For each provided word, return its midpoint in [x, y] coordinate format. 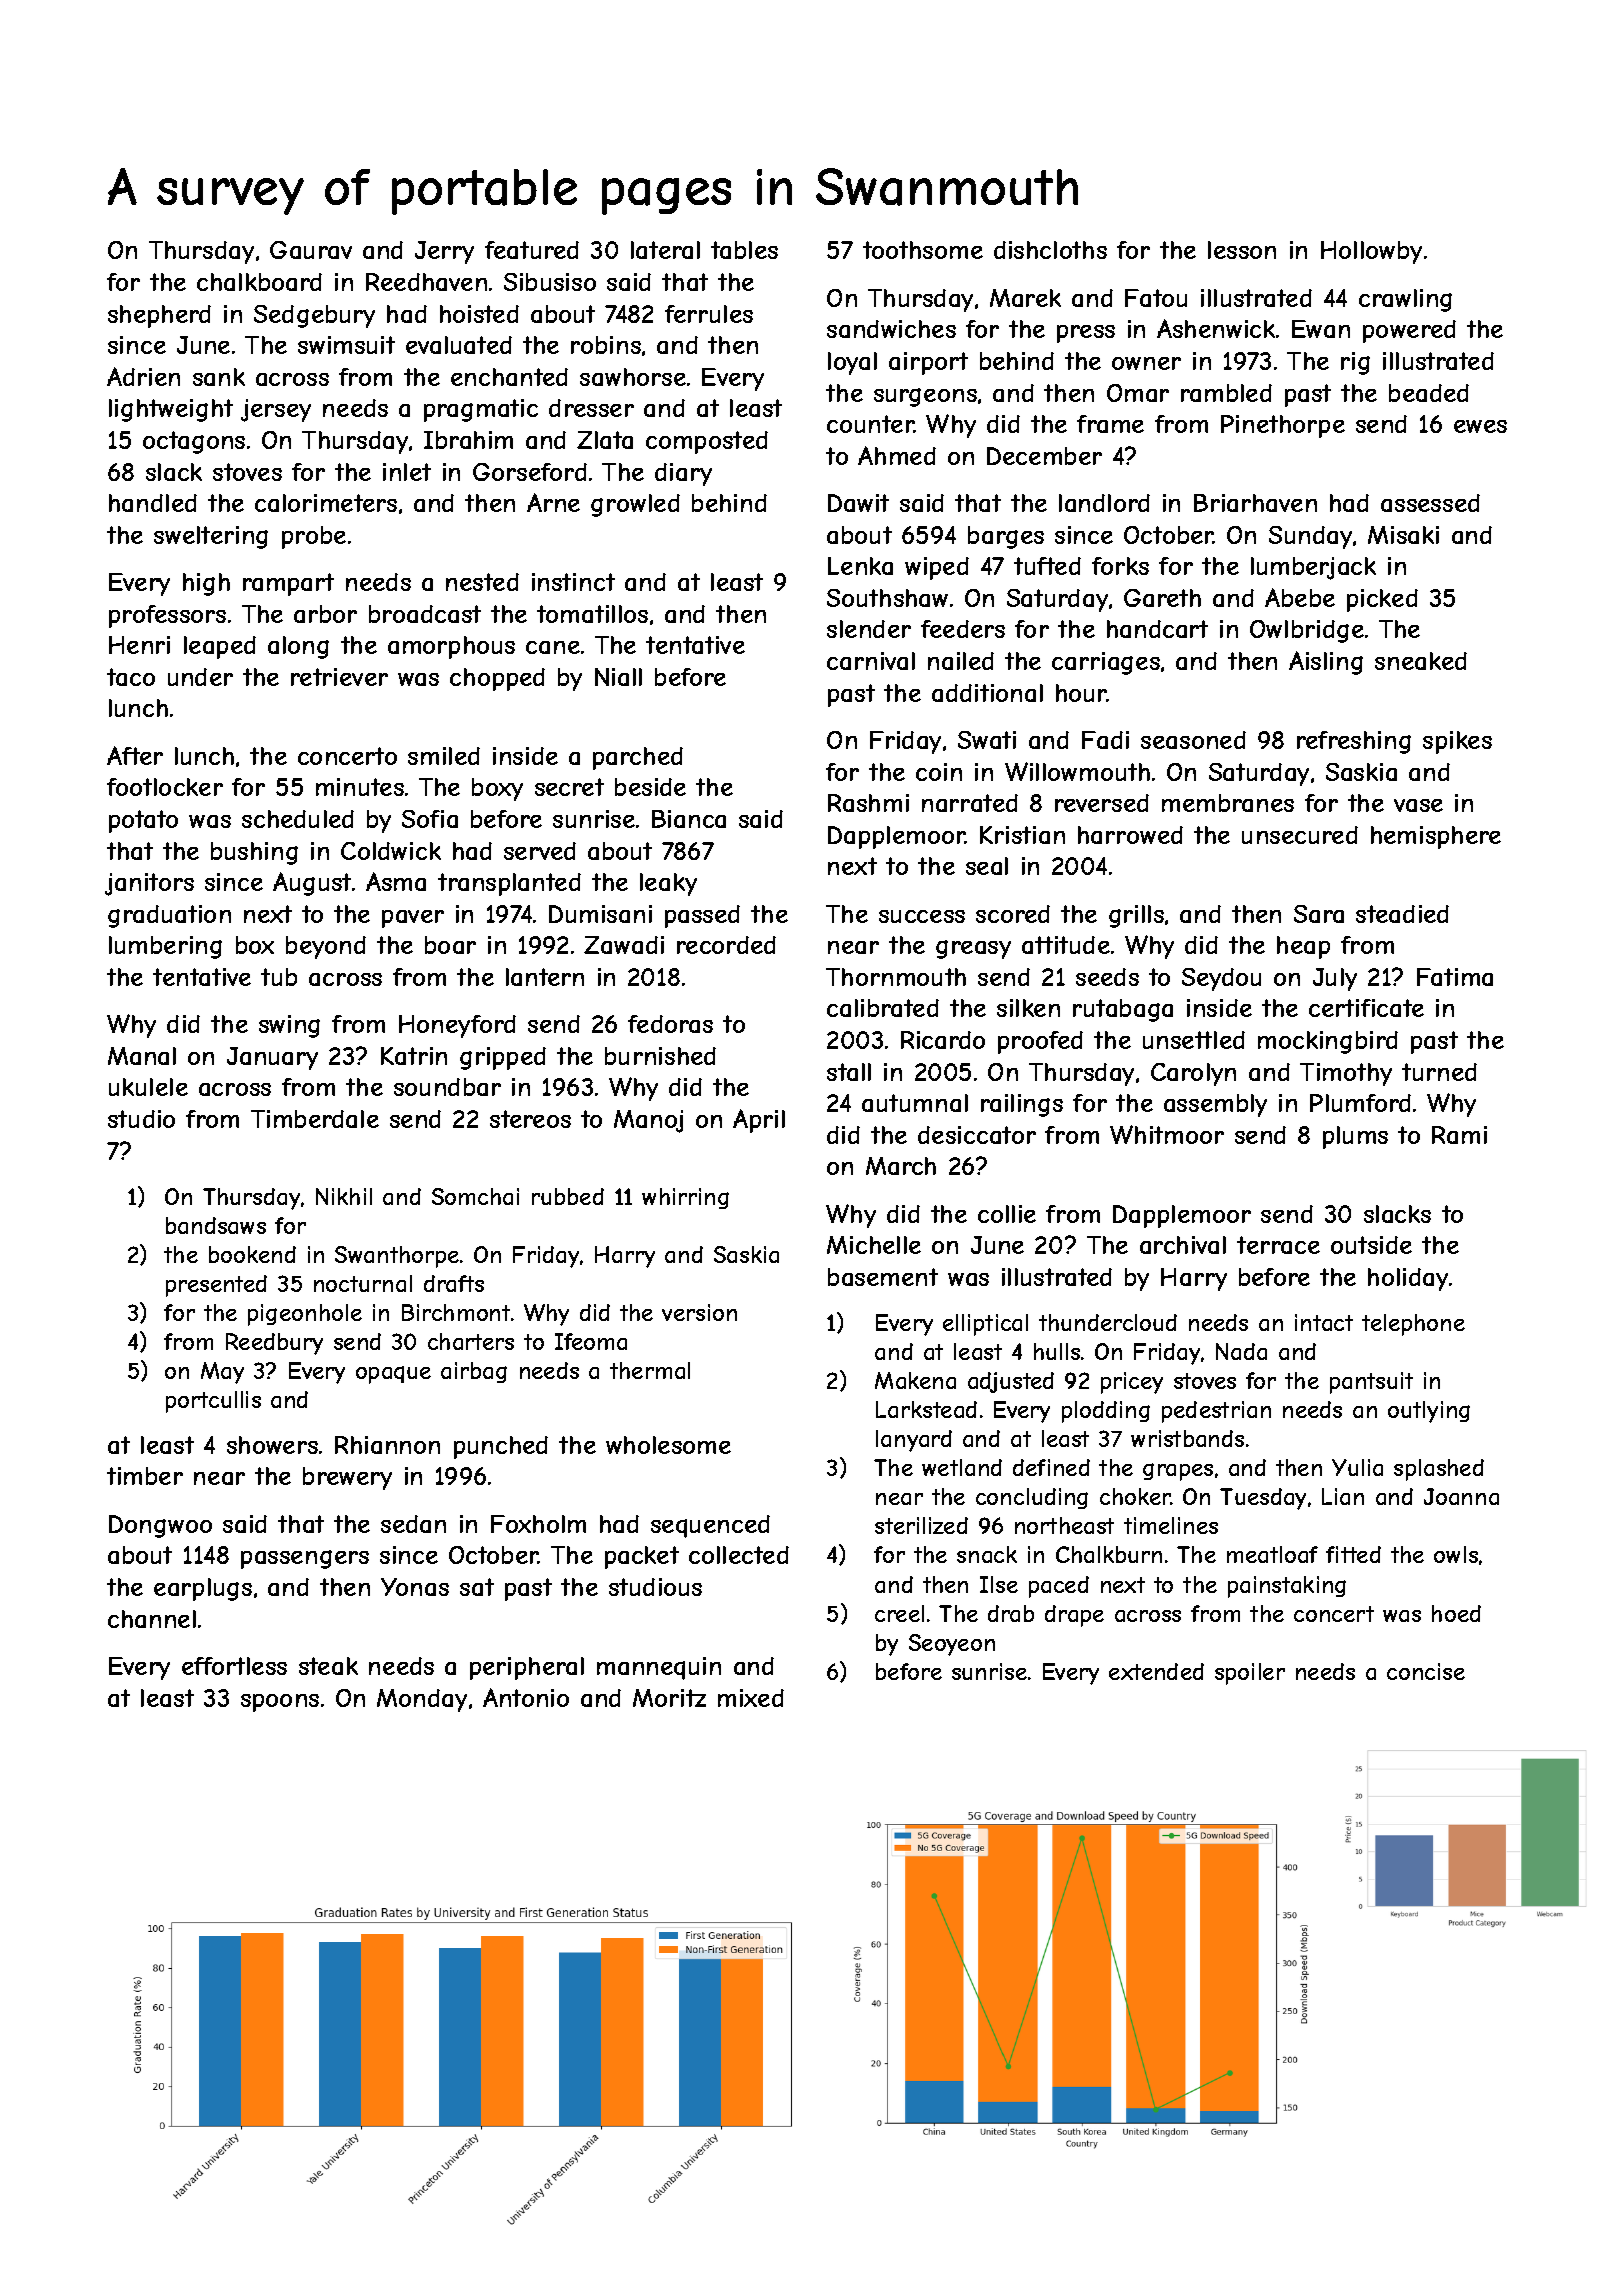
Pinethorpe [1283, 426]
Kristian [1022, 835]
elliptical [985, 1325]
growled [635, 505]
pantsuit [1371, 1383]
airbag [474, 1372]
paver [413, 919]
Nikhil [344, 1196]
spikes [1457, 742]
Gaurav [311, 250]
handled [153, 503]
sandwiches [891, 329]
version [699, 1312]
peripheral [527, 1668]
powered [1409, 331]
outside [1371, 1245]
